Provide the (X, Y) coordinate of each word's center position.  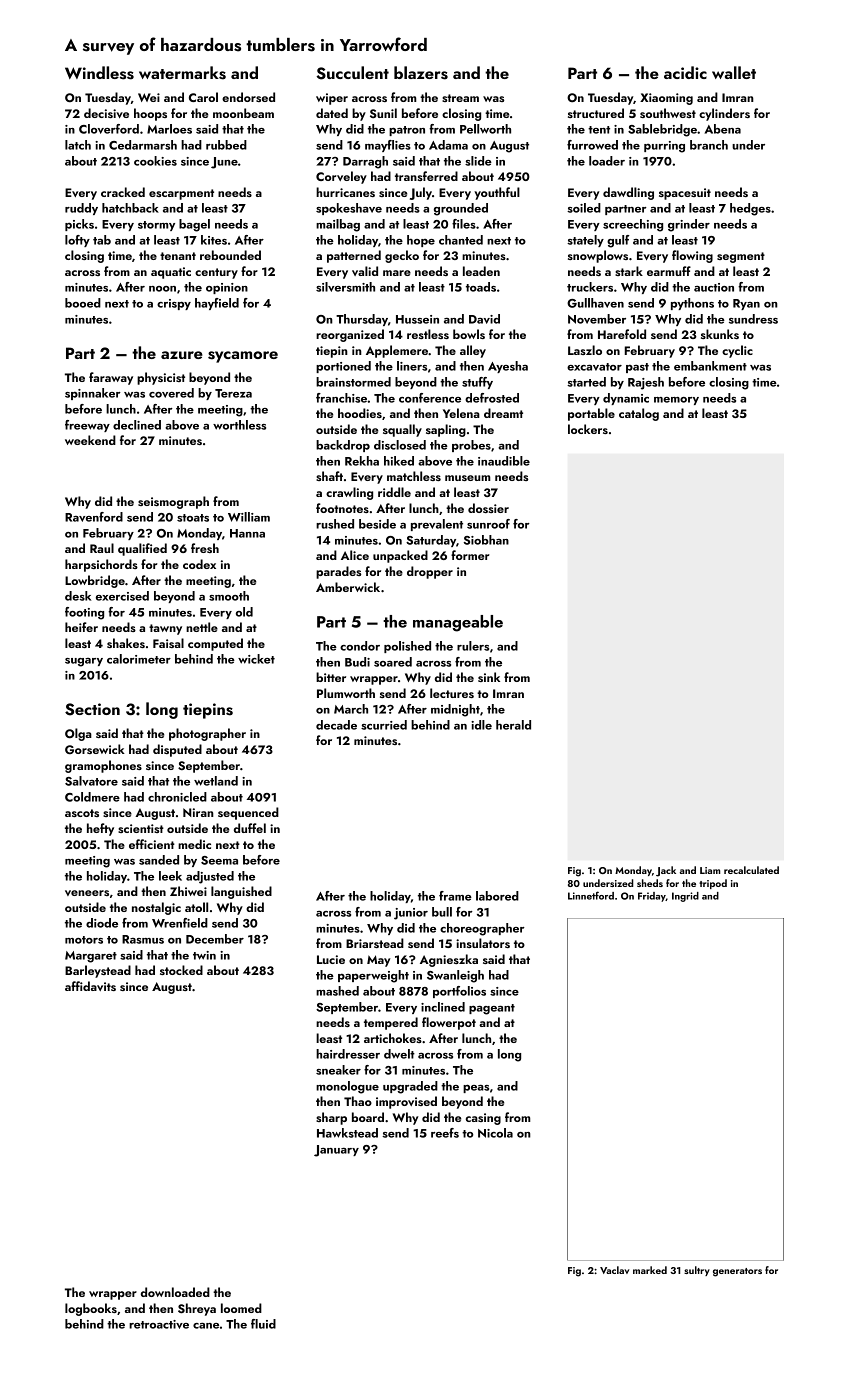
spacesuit (685, 194)
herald (513, 725)
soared (393, 662)
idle (481, 725)
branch (709, 145)
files (464, 224)
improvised (406, 1102)
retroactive (159, 1324)
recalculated (751, 870)
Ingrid (685, 897)
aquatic (171, 273)
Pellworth (485, 129)
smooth (229, 596)
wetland (216, 781)
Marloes (169, 129)
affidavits (90, 986)
